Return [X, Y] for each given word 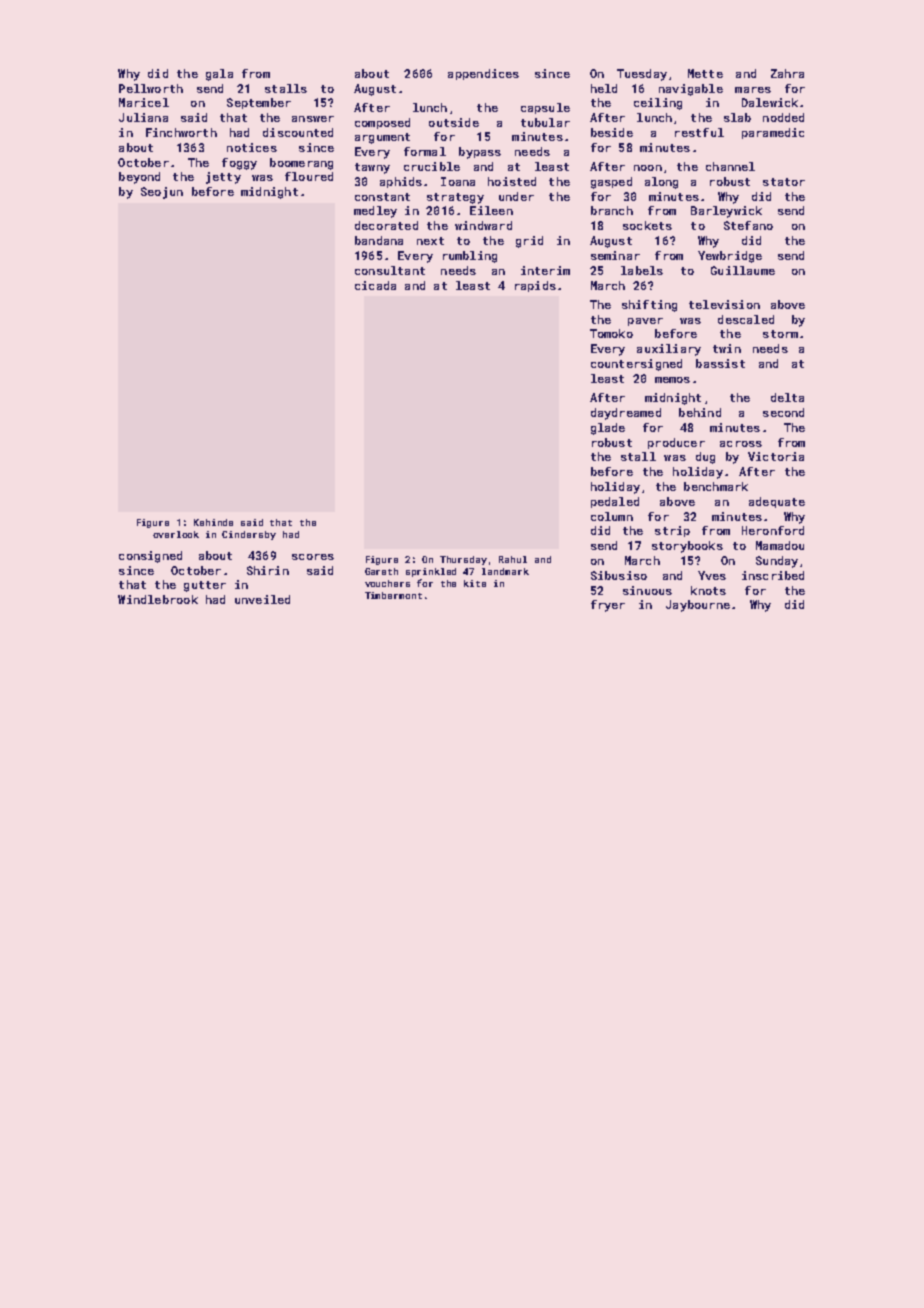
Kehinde [213, 522]
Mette [705, 73]
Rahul [513, 559]
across [741, 444]
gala [219, 75]
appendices [483, 74]
